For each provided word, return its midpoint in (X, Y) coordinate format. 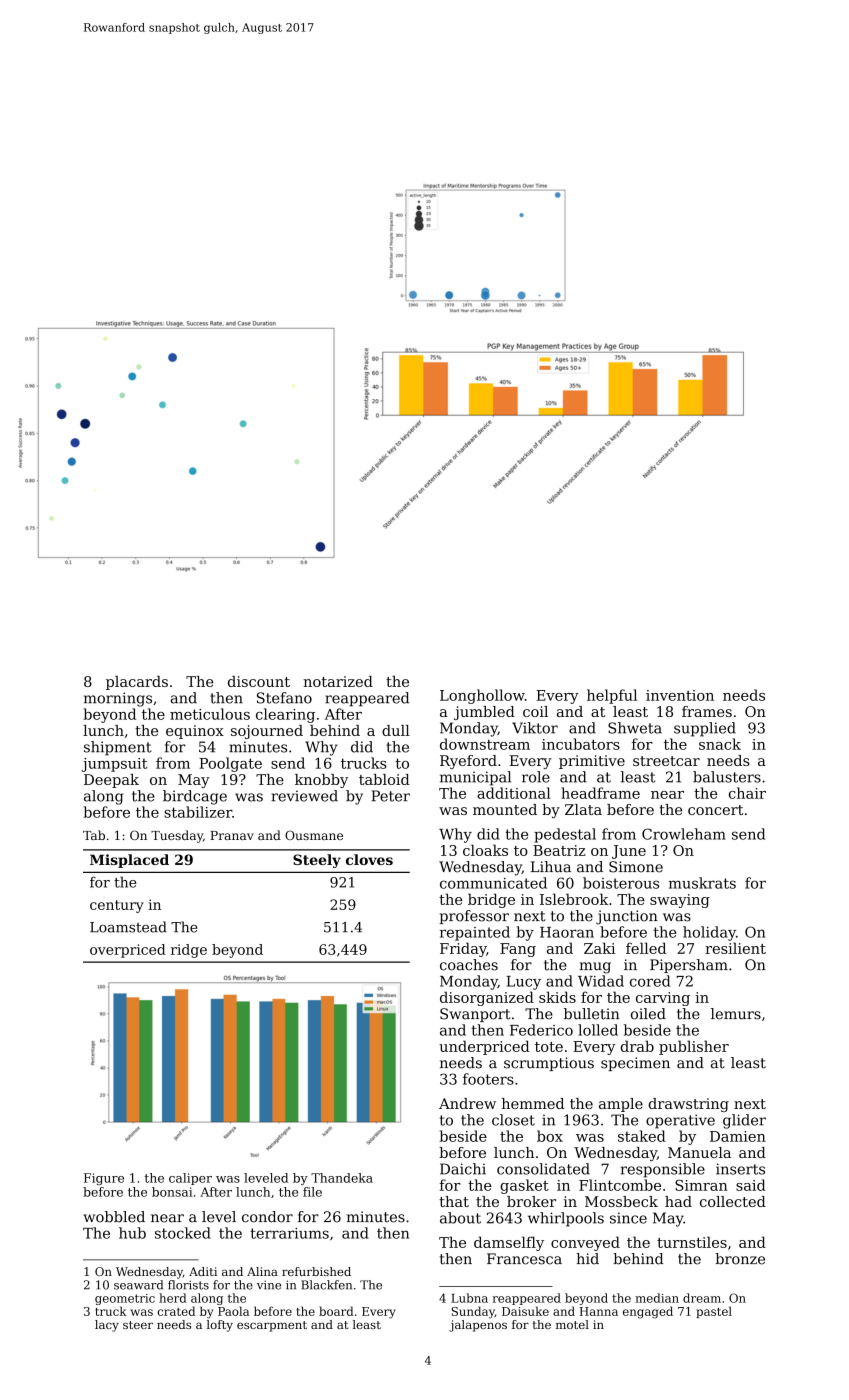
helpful (612, 696)
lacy (107, 1326)
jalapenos (478, 1326)
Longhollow (482, 696)
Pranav (232, 835)
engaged (648, 1312)
